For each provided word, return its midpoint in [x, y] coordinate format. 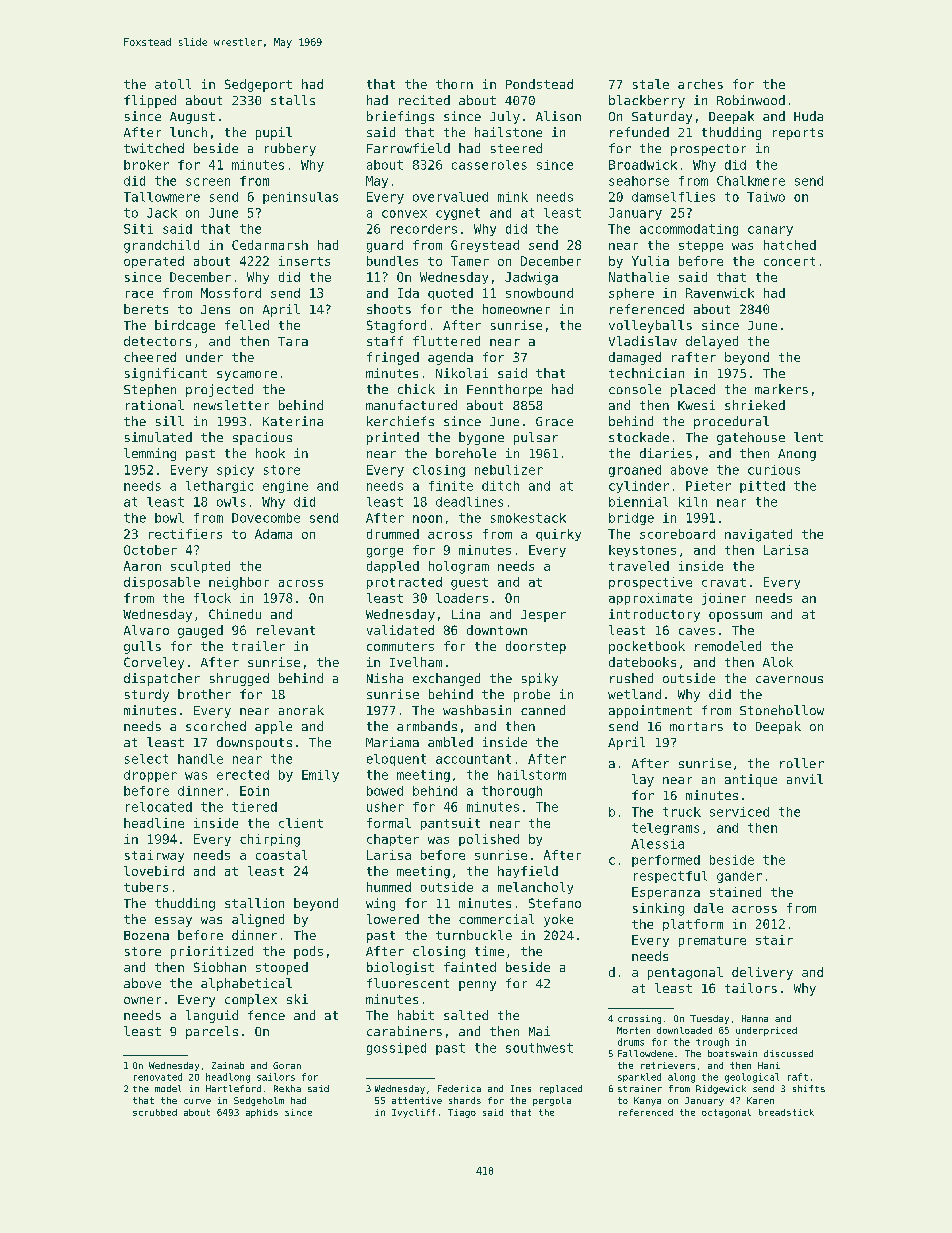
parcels [212, 1032]
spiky [540, 679]
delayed [712, 342]
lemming [150, 454]
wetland [634, 694]
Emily [320, 776]
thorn [454, 84]
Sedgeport [258, 85]
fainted [470, 967]
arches [700, 84]
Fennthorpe [504, 390]
